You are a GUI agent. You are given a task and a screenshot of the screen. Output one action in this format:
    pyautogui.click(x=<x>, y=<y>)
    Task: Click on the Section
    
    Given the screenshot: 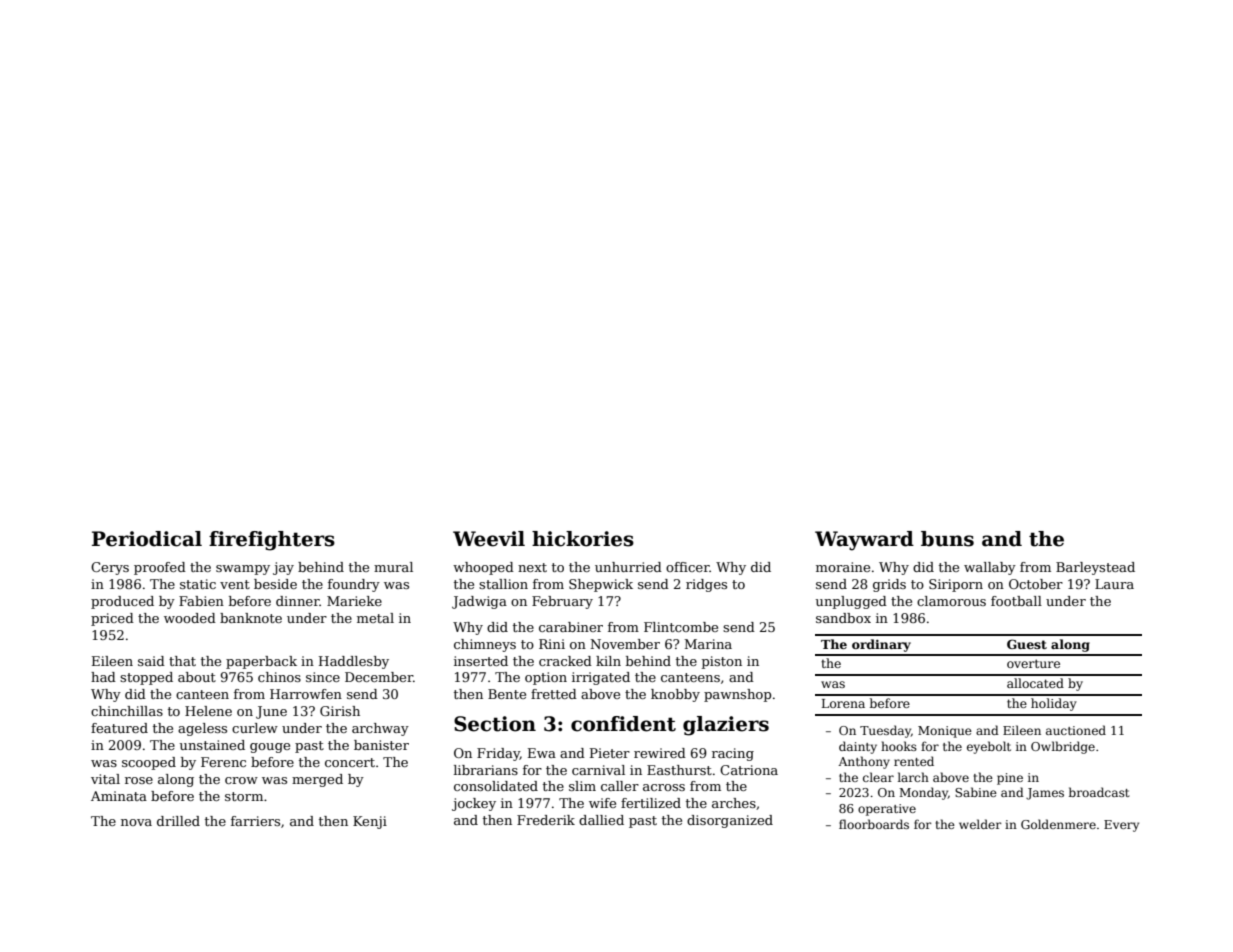 What is the action you would take?
    pyautogui.click(x=495, y=724)
